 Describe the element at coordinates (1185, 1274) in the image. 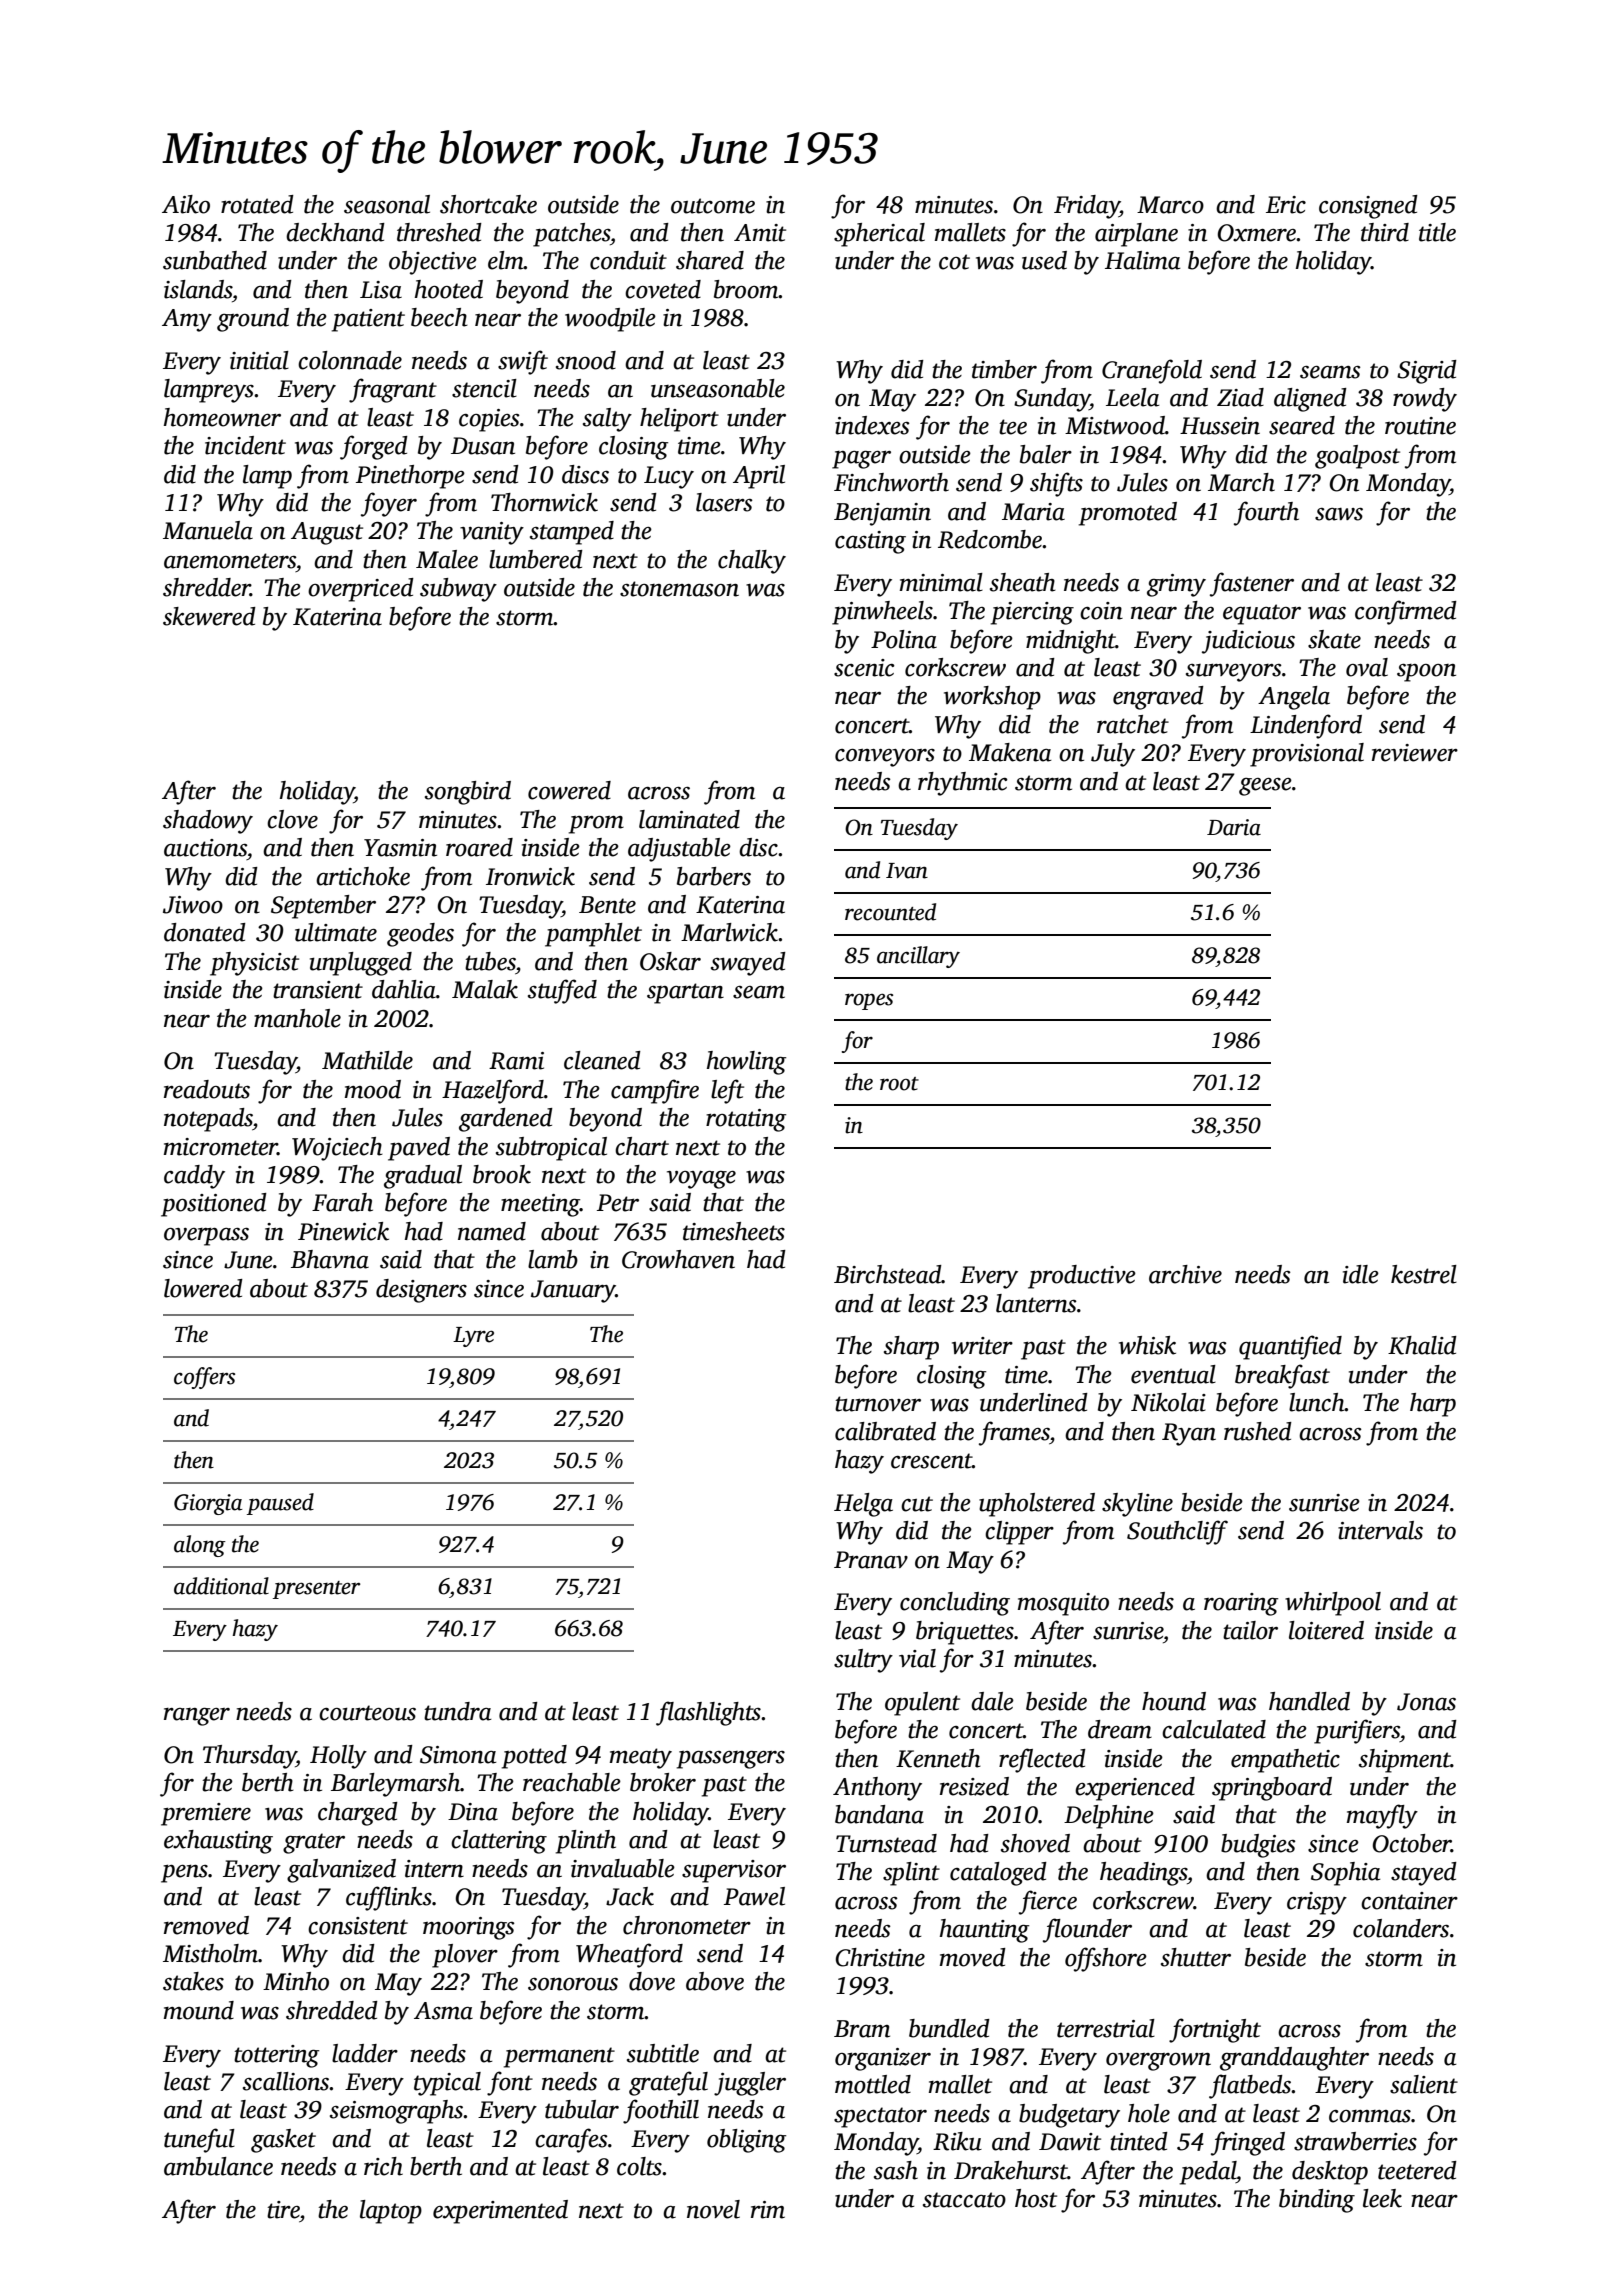

I see `archive` at that location.
